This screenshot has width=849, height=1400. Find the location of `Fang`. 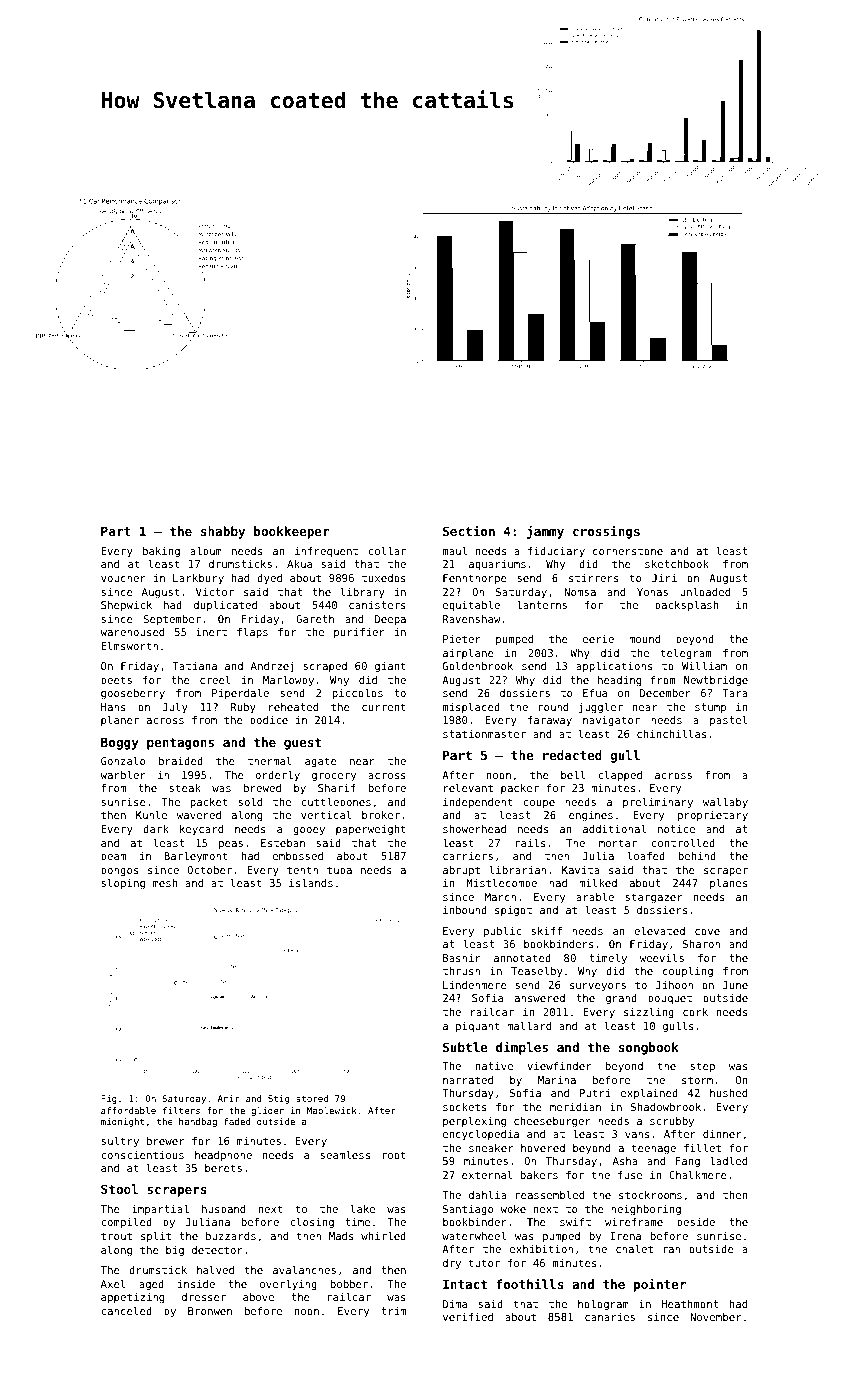

Fang is located at coordinates (688, 1162).
